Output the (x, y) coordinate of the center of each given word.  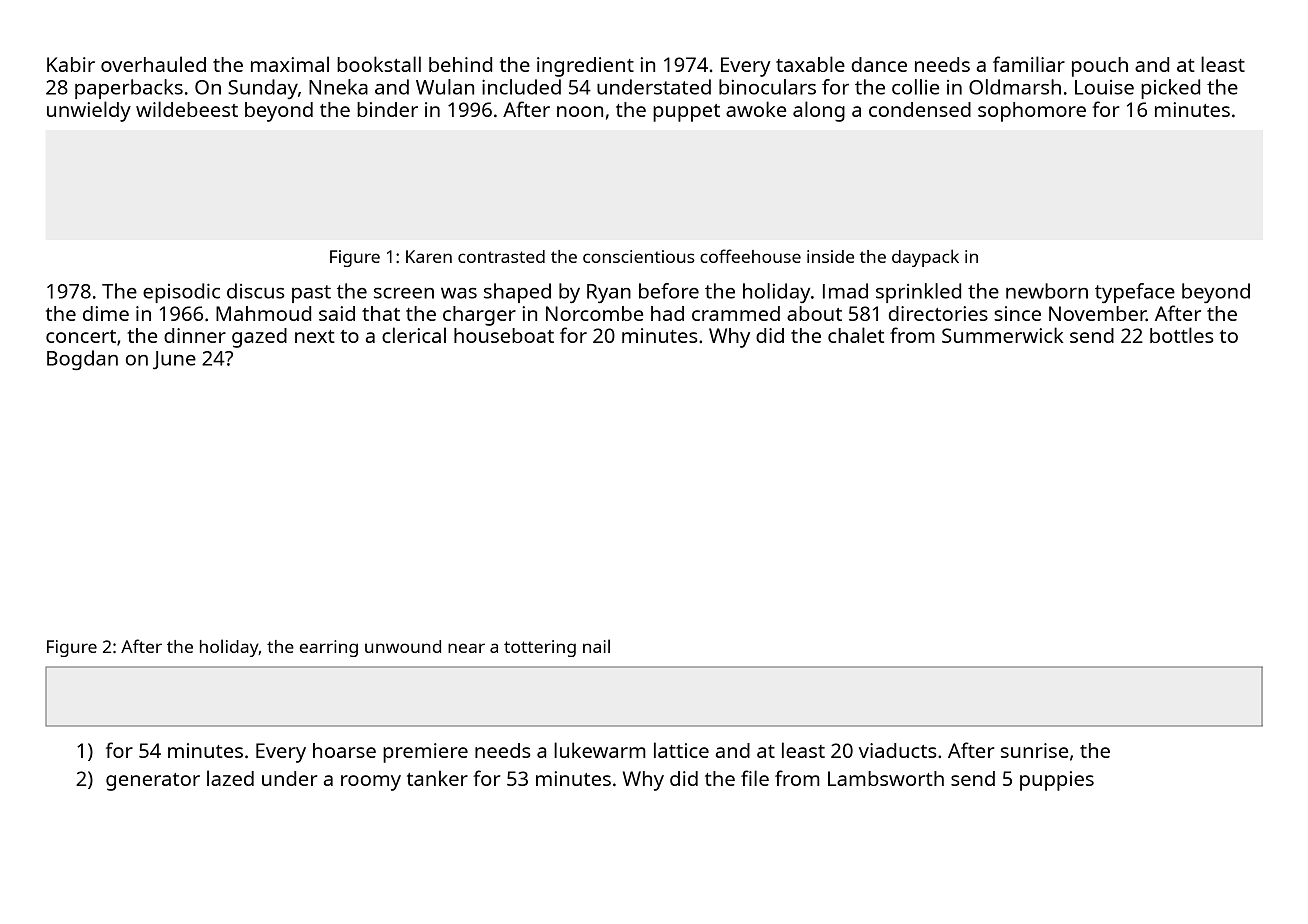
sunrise (1034, 750)
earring (329, 648)
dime (106, 313)
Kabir (71, 64)
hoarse (344, 750)
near (466, 648)
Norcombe (594, 313)
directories (938, 313)
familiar (1029, 64)
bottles (1181, 335)
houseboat (504, 335)
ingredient (585, 67)
